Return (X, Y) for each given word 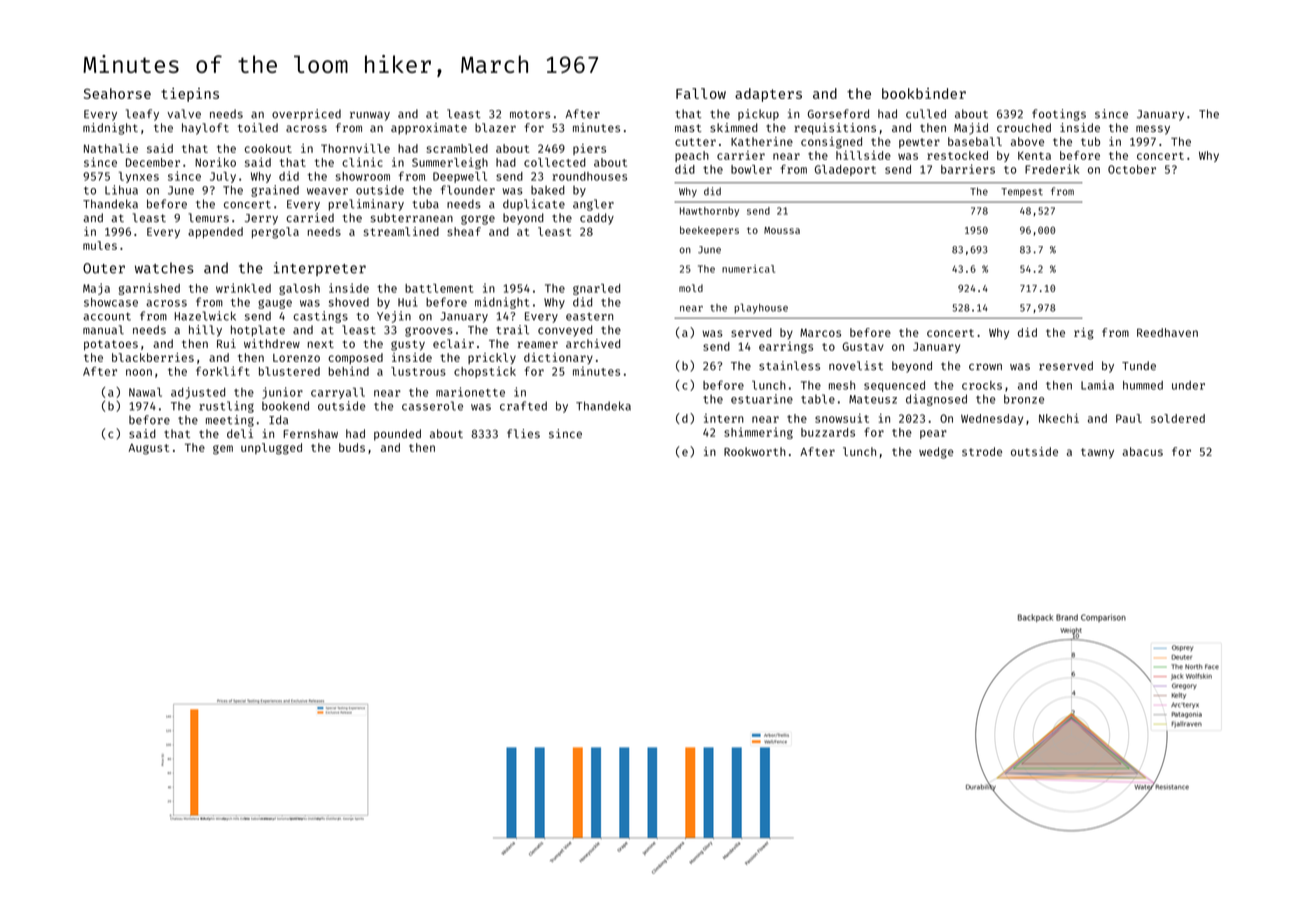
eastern (589, 317)
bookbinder (924, 93)
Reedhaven (1167, 332)
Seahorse (117, 93)
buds (352, 447)
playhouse (761, 308)
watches (164, 268)
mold (691, 288)
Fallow (701, 93)
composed (355, 358)
